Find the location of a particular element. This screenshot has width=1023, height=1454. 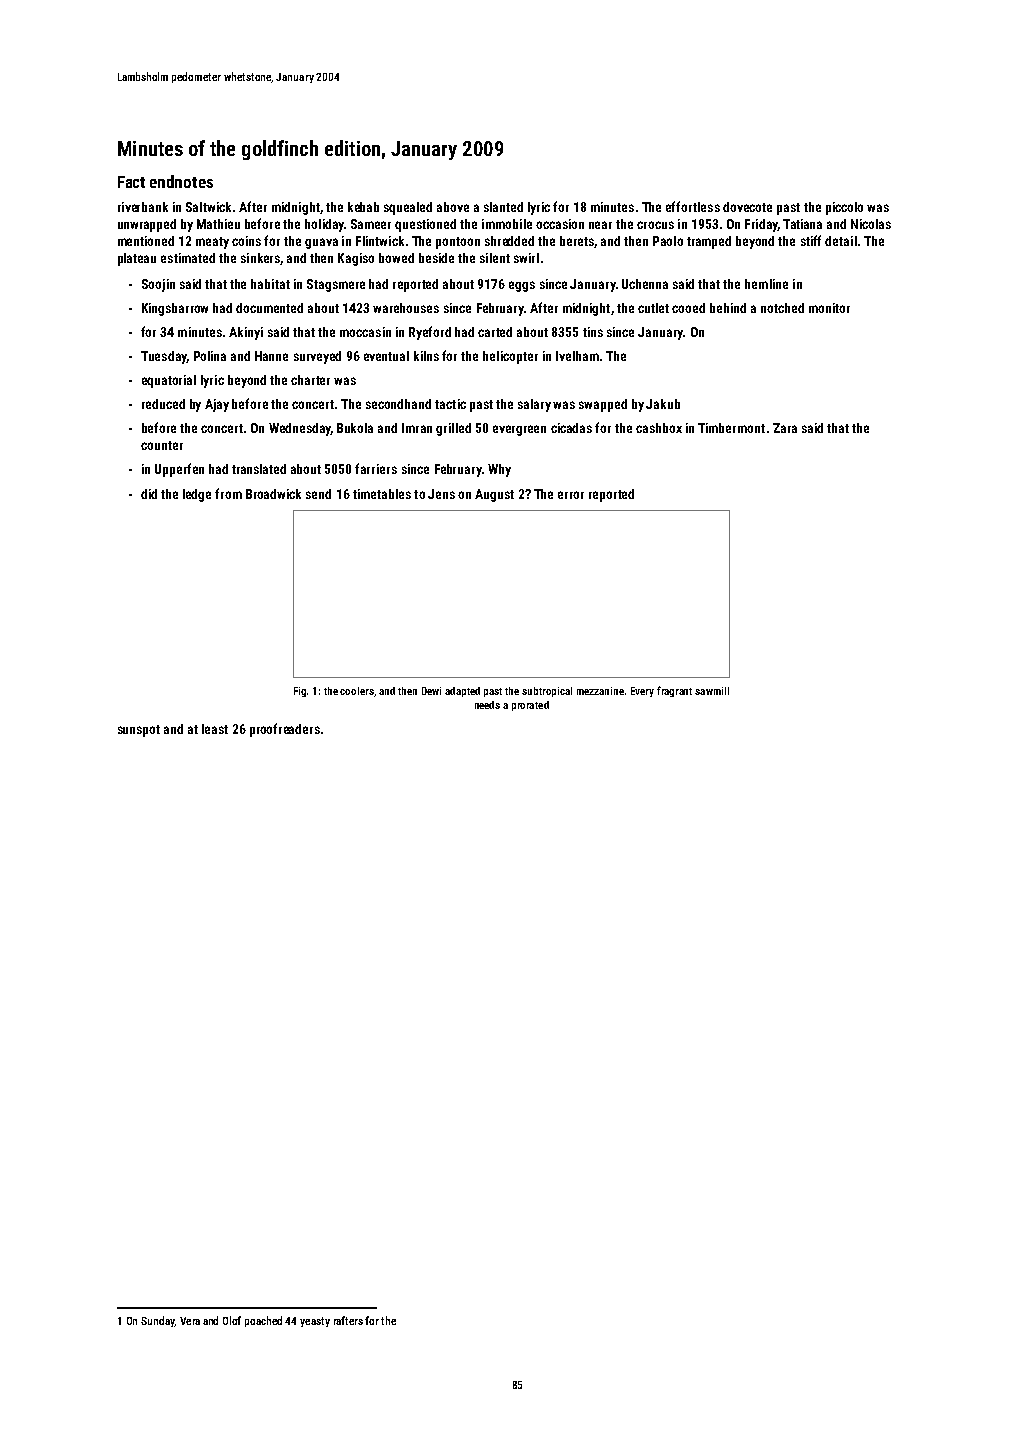

endnotes is located at coordinates (181, 181).
